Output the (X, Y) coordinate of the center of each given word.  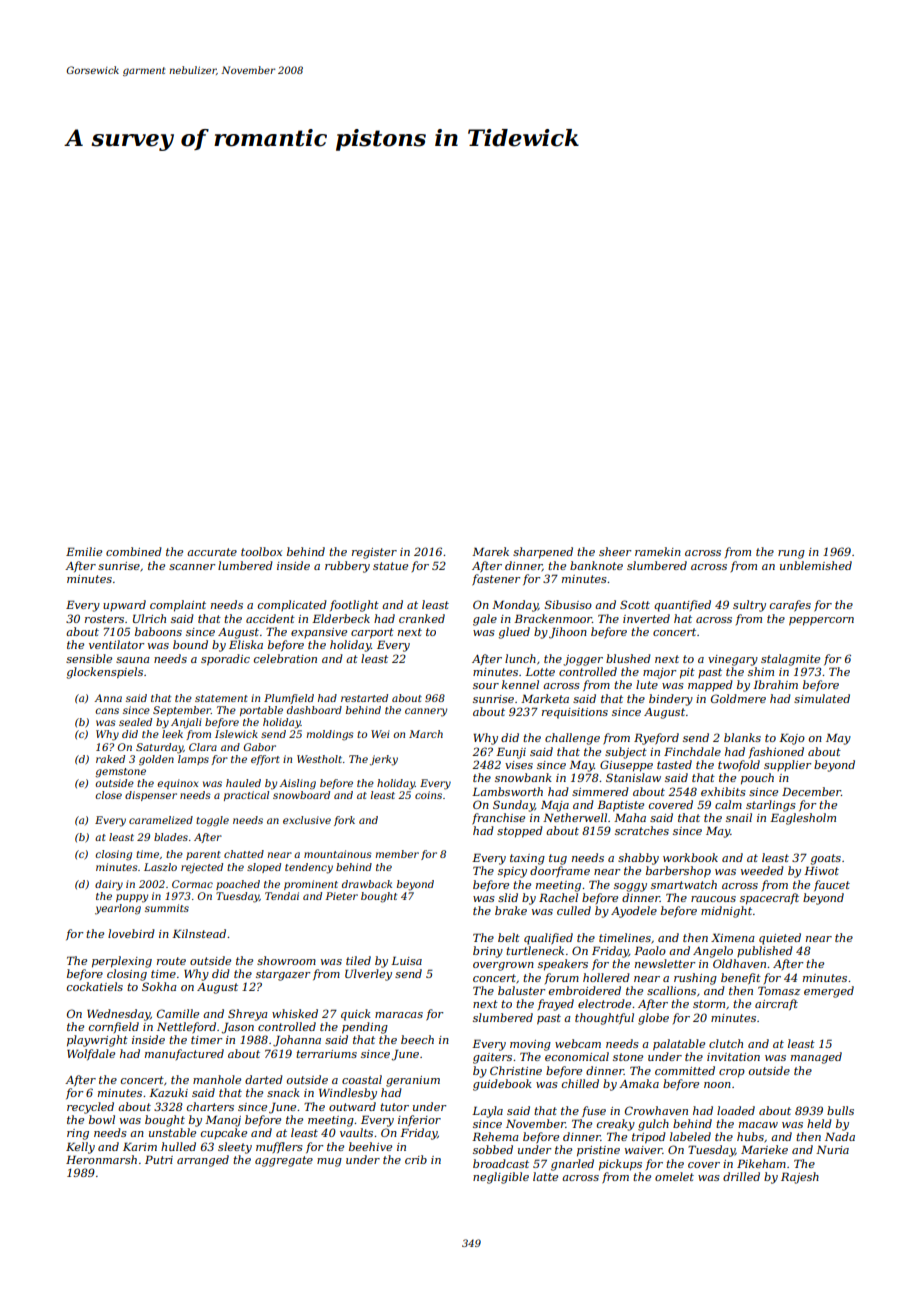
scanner (192, 567)
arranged (203, 1161)
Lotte (540, 671)
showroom (286, 960)
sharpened (543, 553)
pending (365, 1028)
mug (329, 1162)
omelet (674, 1176)
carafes (790, 606)
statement (221, 698)
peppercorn (821, 621)
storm (709, 1004)
